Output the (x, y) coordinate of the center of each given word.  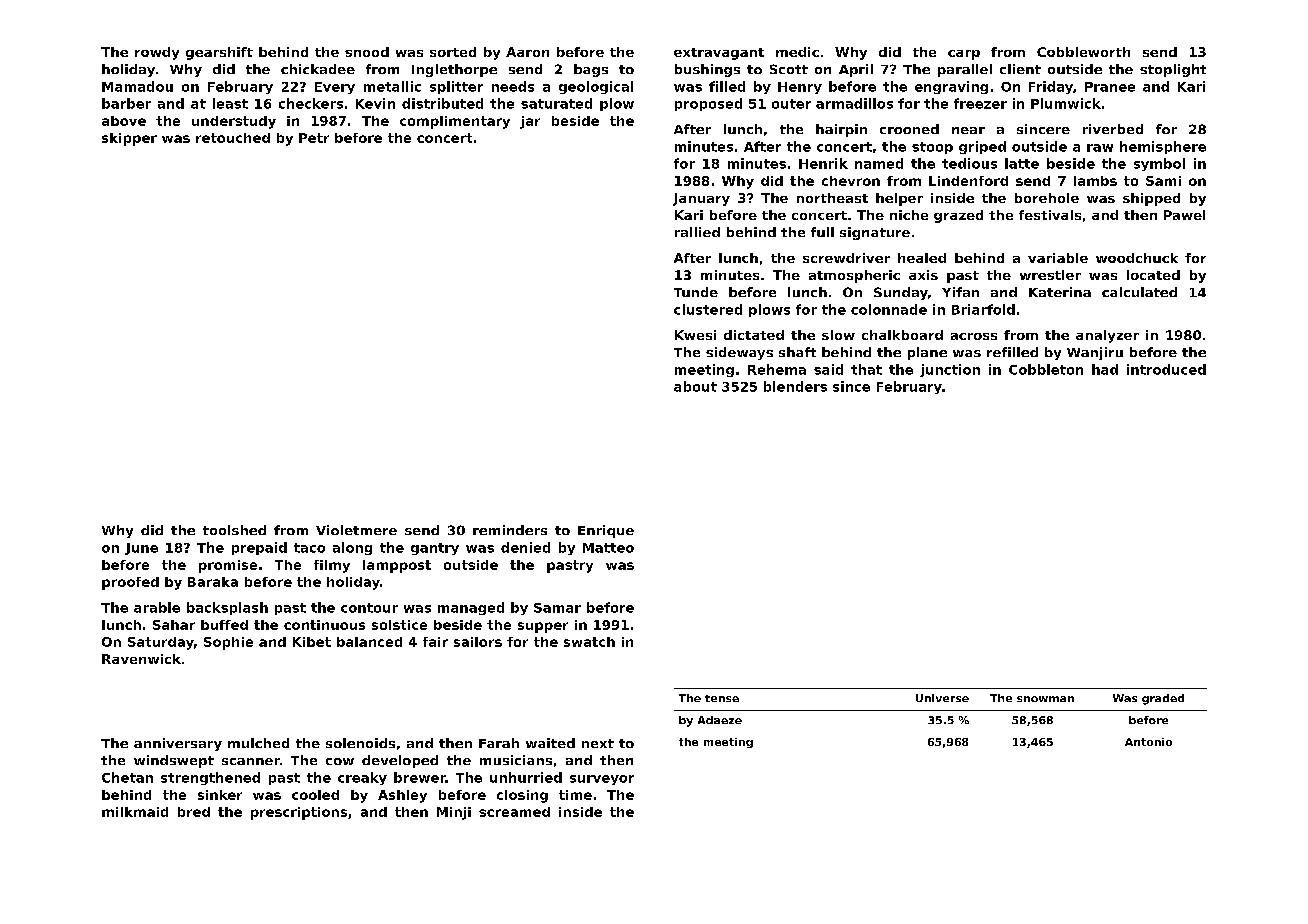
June (141, 549)
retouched (233, 138)
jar (530, 122)
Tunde (696, 292)
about (695, 386)
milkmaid (135, 812)
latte (1022, 163)
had (1105, 369)
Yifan (960, 292)
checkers (311, 103)
